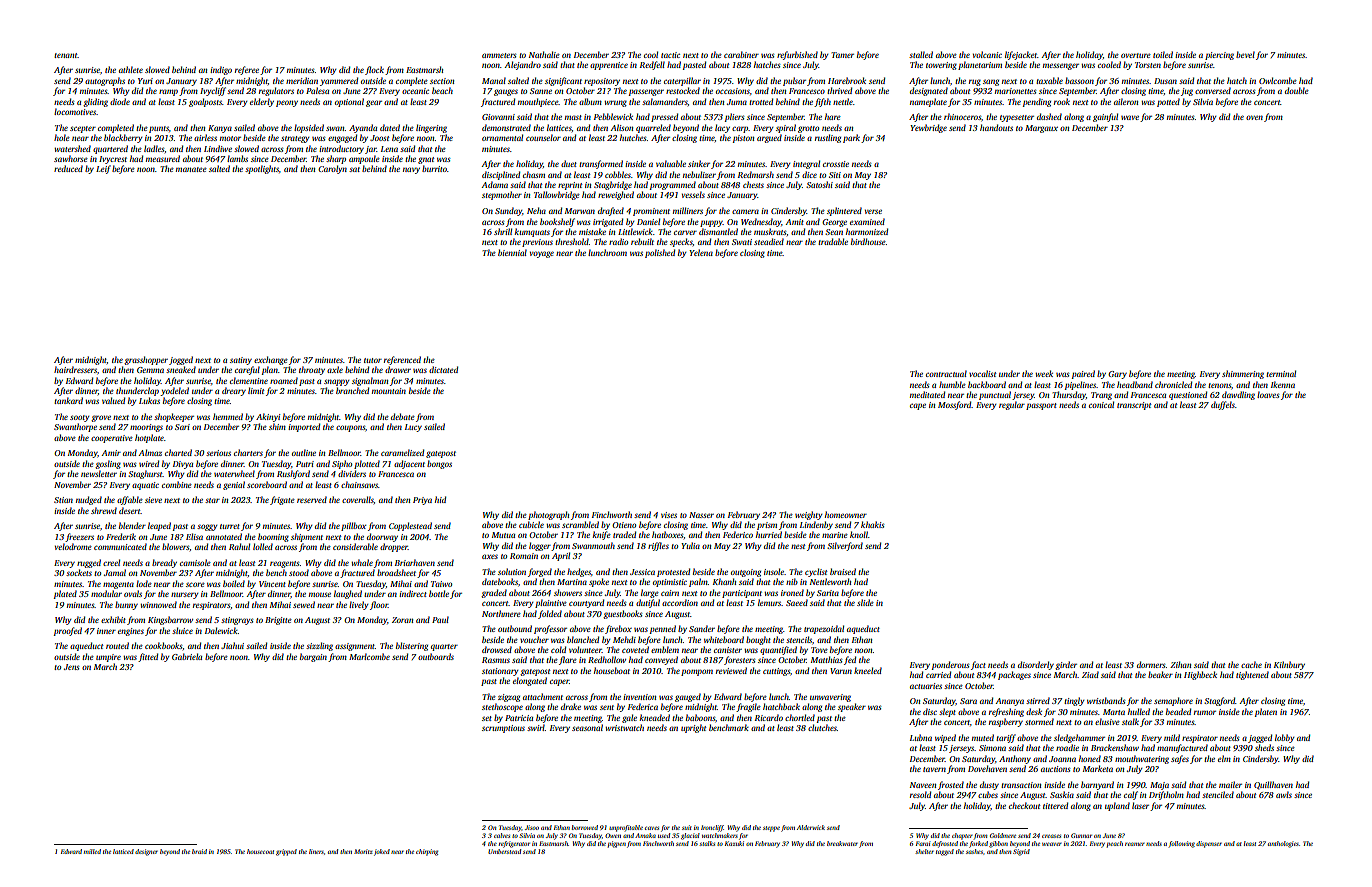 This screenshot has height=887, width=1372. What do you see at coordinates (536, 727) in the screenshot?
I see `swirl` at bounding box center [536, 727].
